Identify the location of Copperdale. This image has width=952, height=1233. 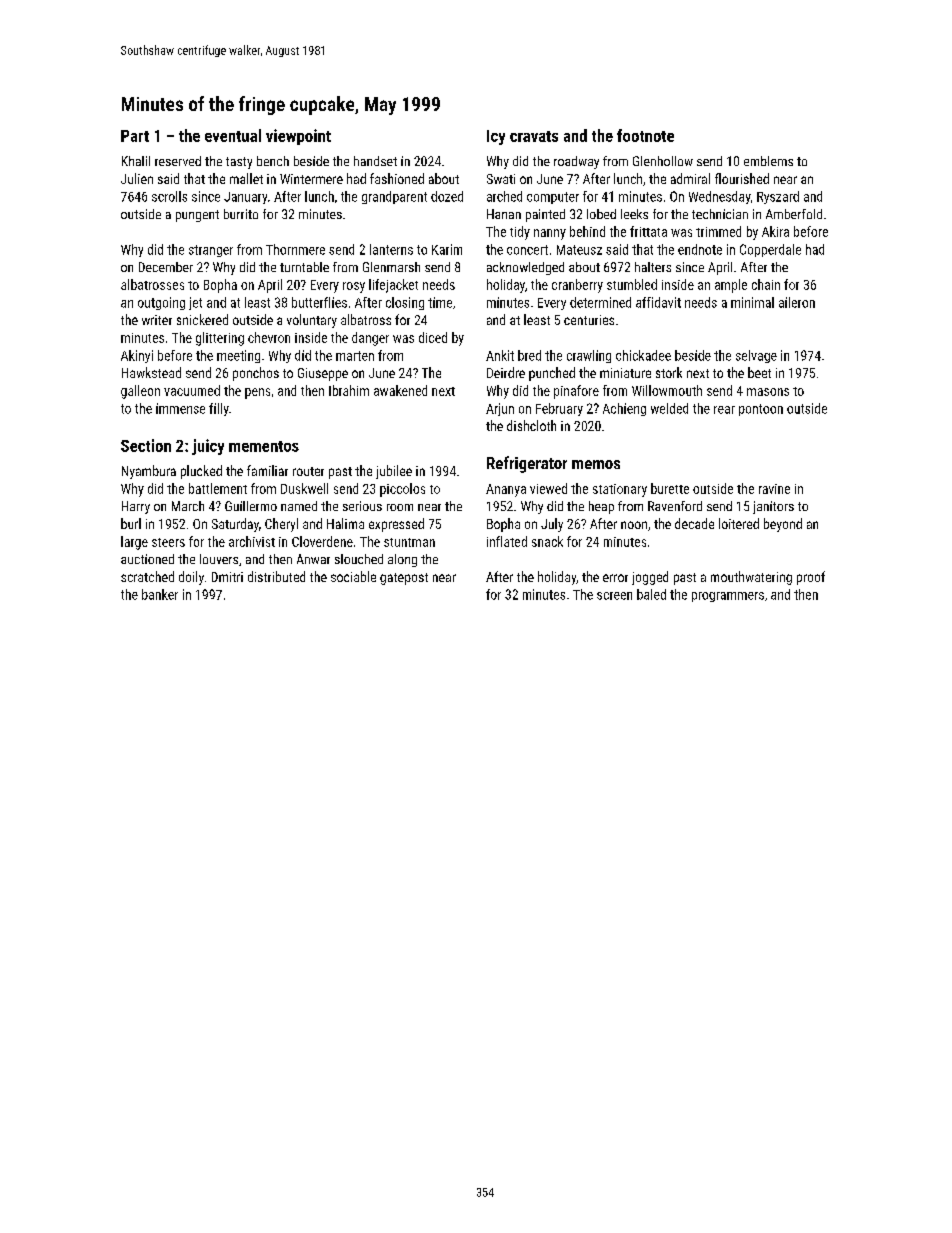
(770, 250).
